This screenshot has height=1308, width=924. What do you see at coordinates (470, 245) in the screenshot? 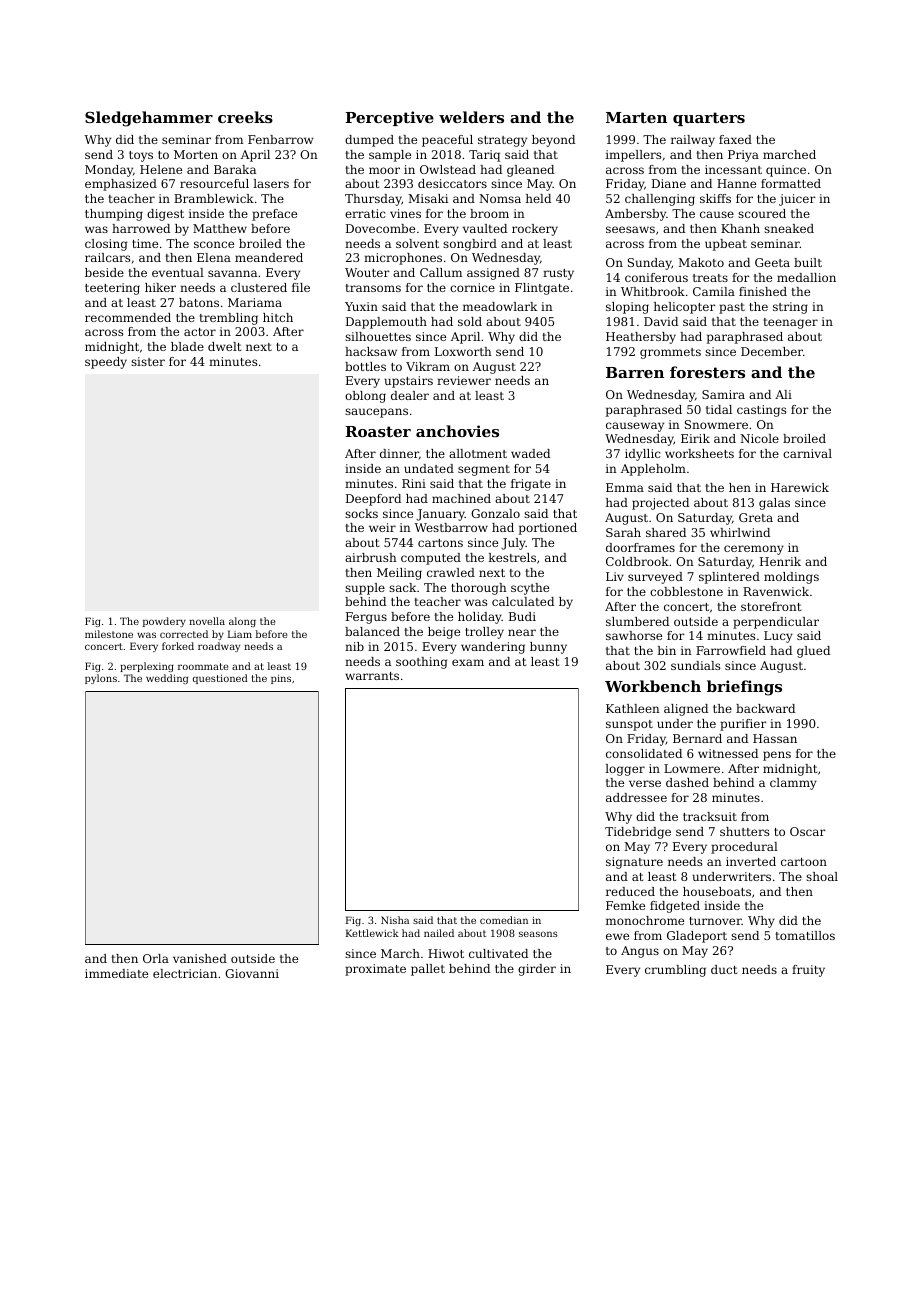
I see `songbird` at bounding box center [470, 245].
